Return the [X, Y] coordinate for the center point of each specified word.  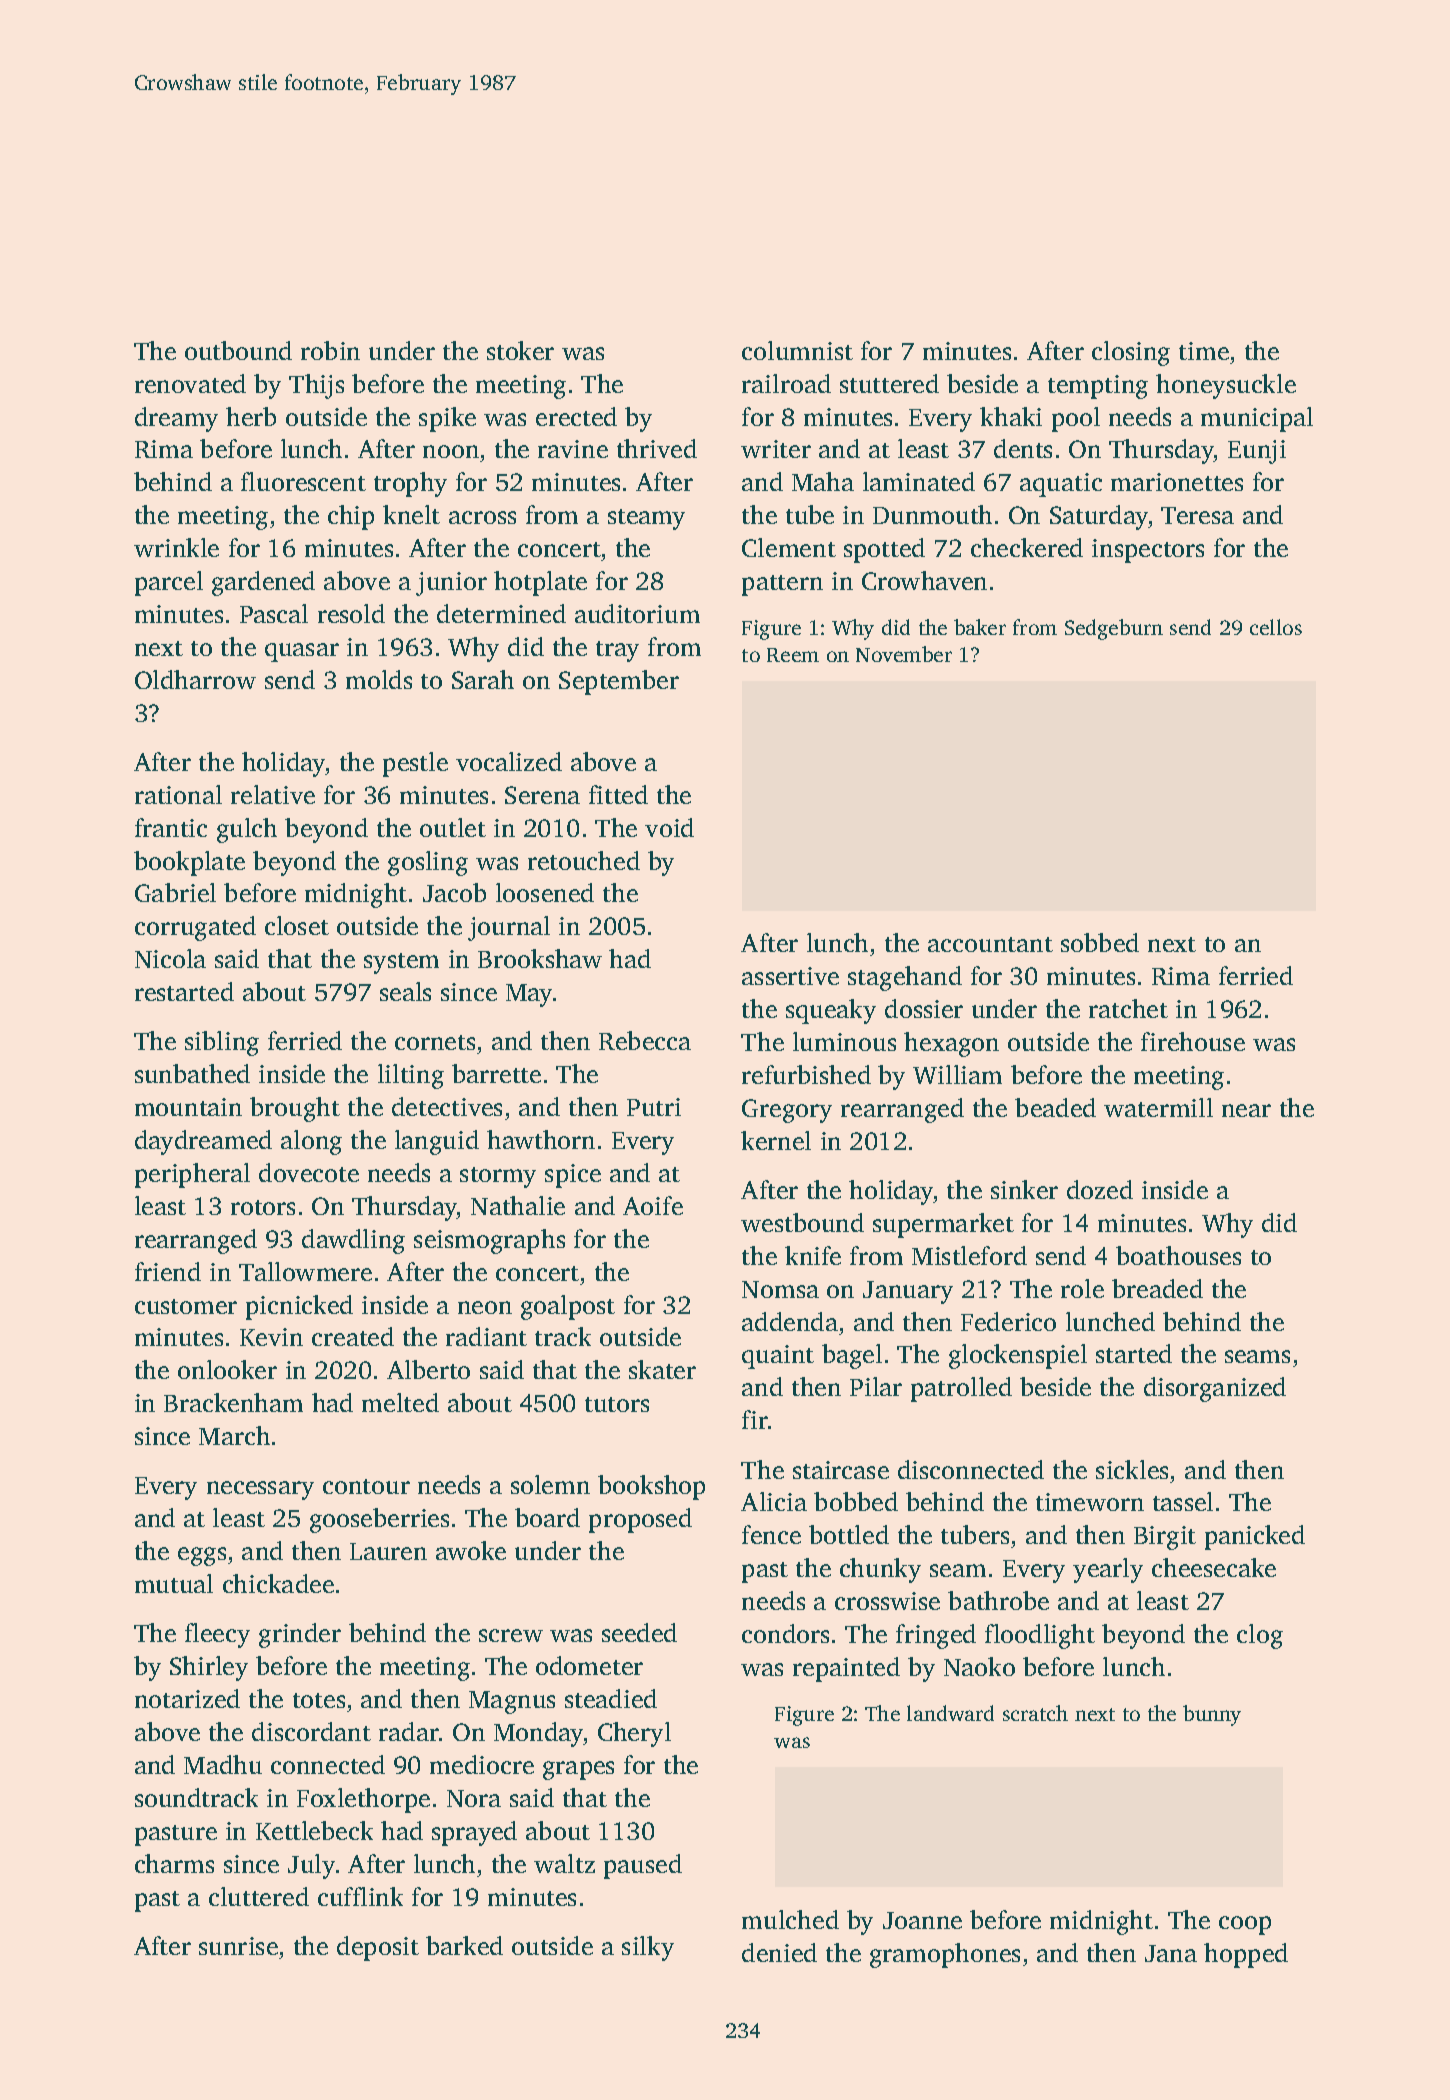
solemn [550, 1484]
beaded [1055, 1107]
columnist [797, 350]
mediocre [482, 1764]
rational [178, 794]
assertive [790, 976]
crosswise [887, 1601]
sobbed [1100, 942]
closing [1131, 353]
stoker [520, 350]
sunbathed [192, 1073]
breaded [1157, 1288]
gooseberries [379, 1520]
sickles [1132, 1469]
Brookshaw [540, 958]
